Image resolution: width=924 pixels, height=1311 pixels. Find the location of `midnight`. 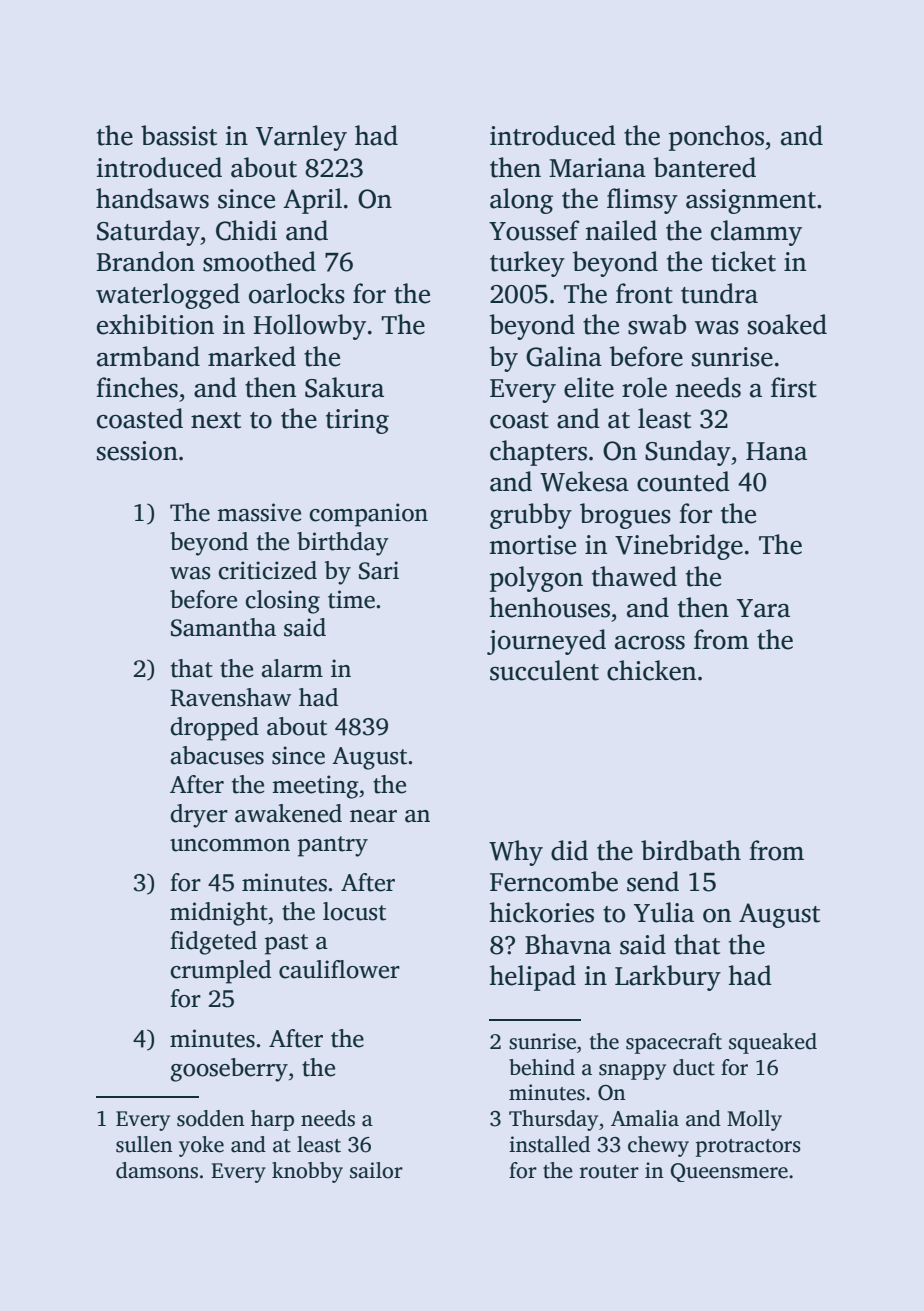

midnight is located at coordinates (219, 914).
